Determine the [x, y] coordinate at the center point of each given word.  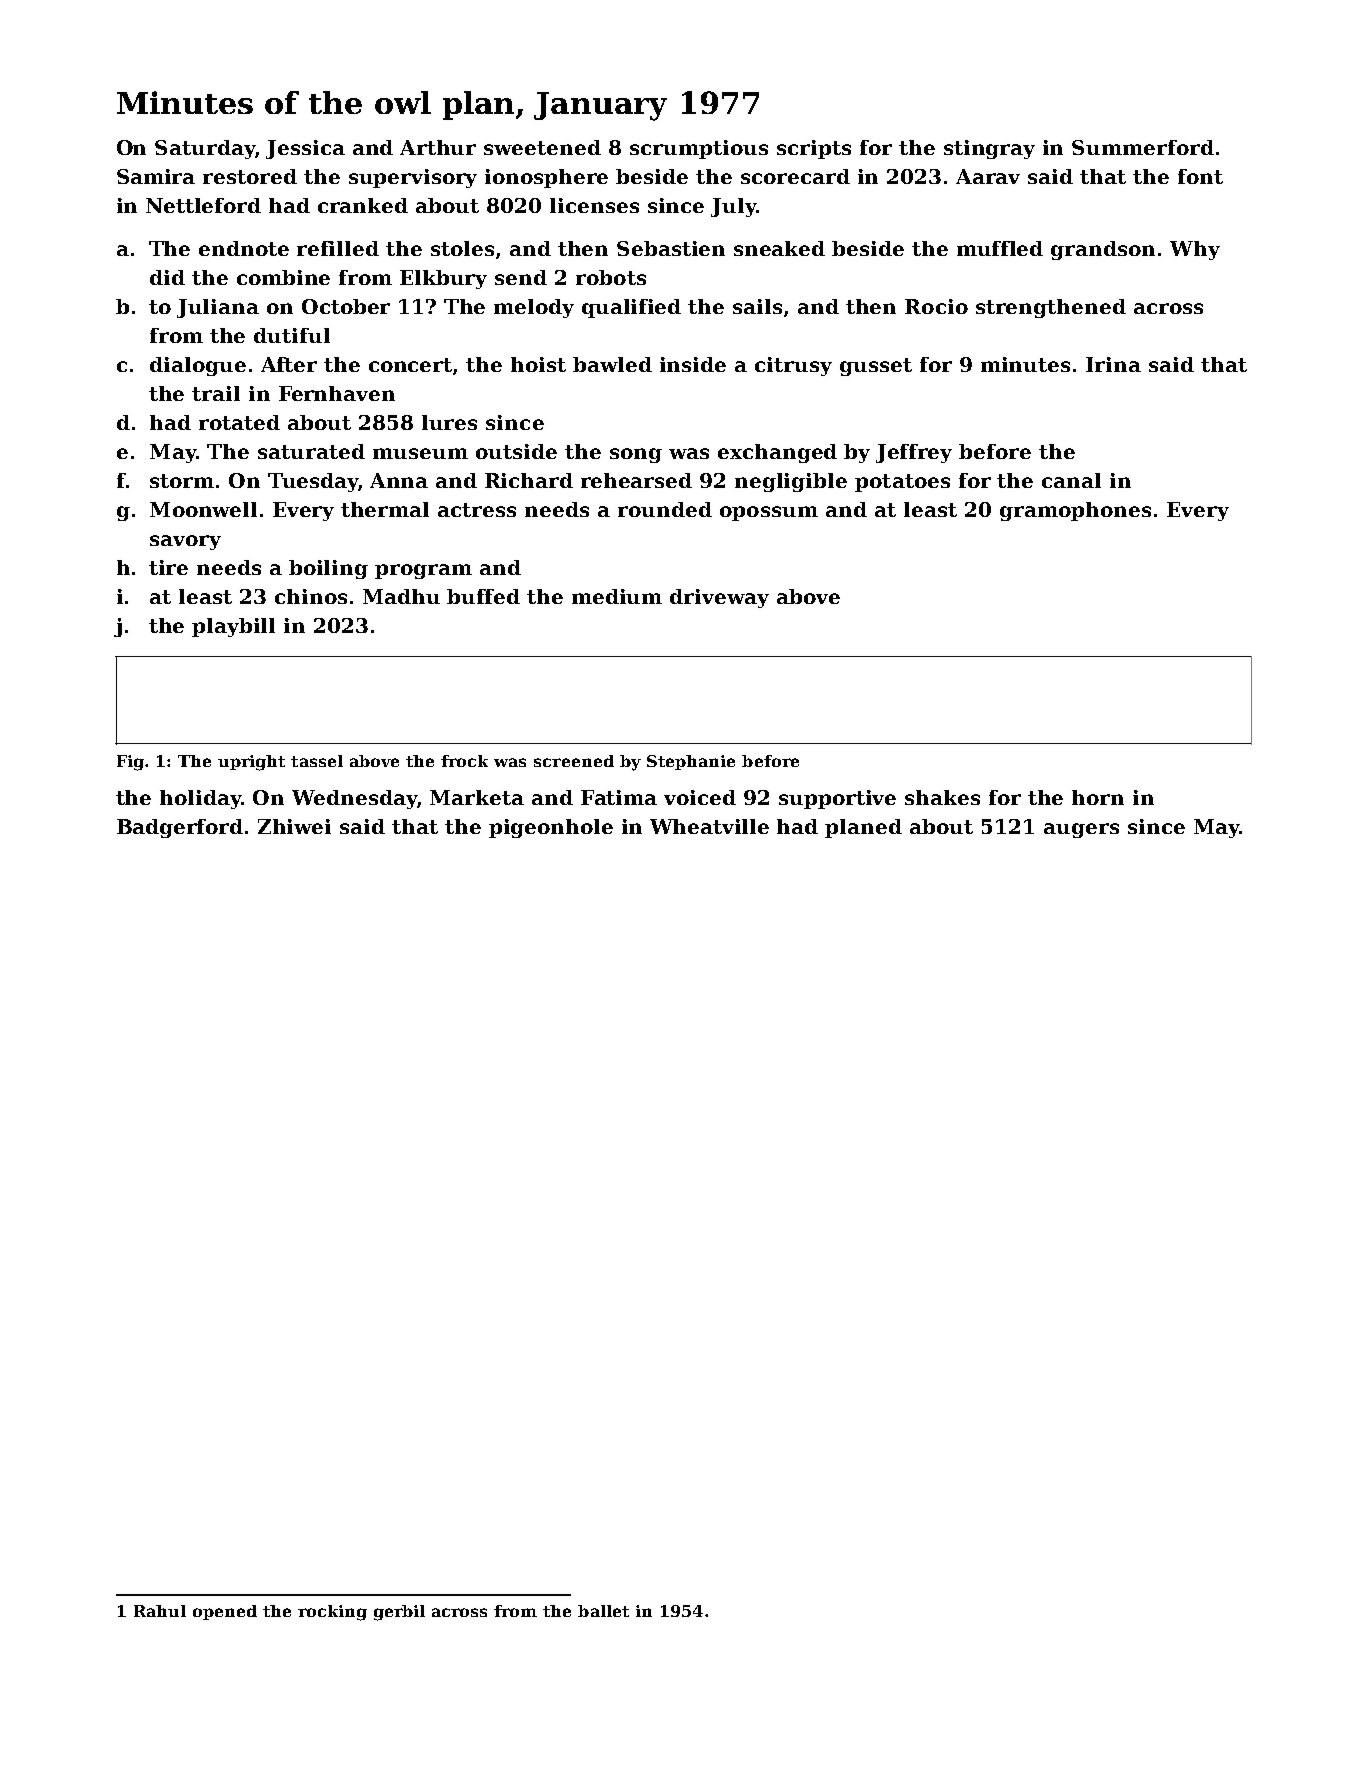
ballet [603, 1611]
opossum [769, 513]
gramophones [1075, 511]
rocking [332, 1613]
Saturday [205, 149]
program [423, 571]
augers [1081, 830]
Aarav [988, 176]
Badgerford [180, 828]
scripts [814, 149]
